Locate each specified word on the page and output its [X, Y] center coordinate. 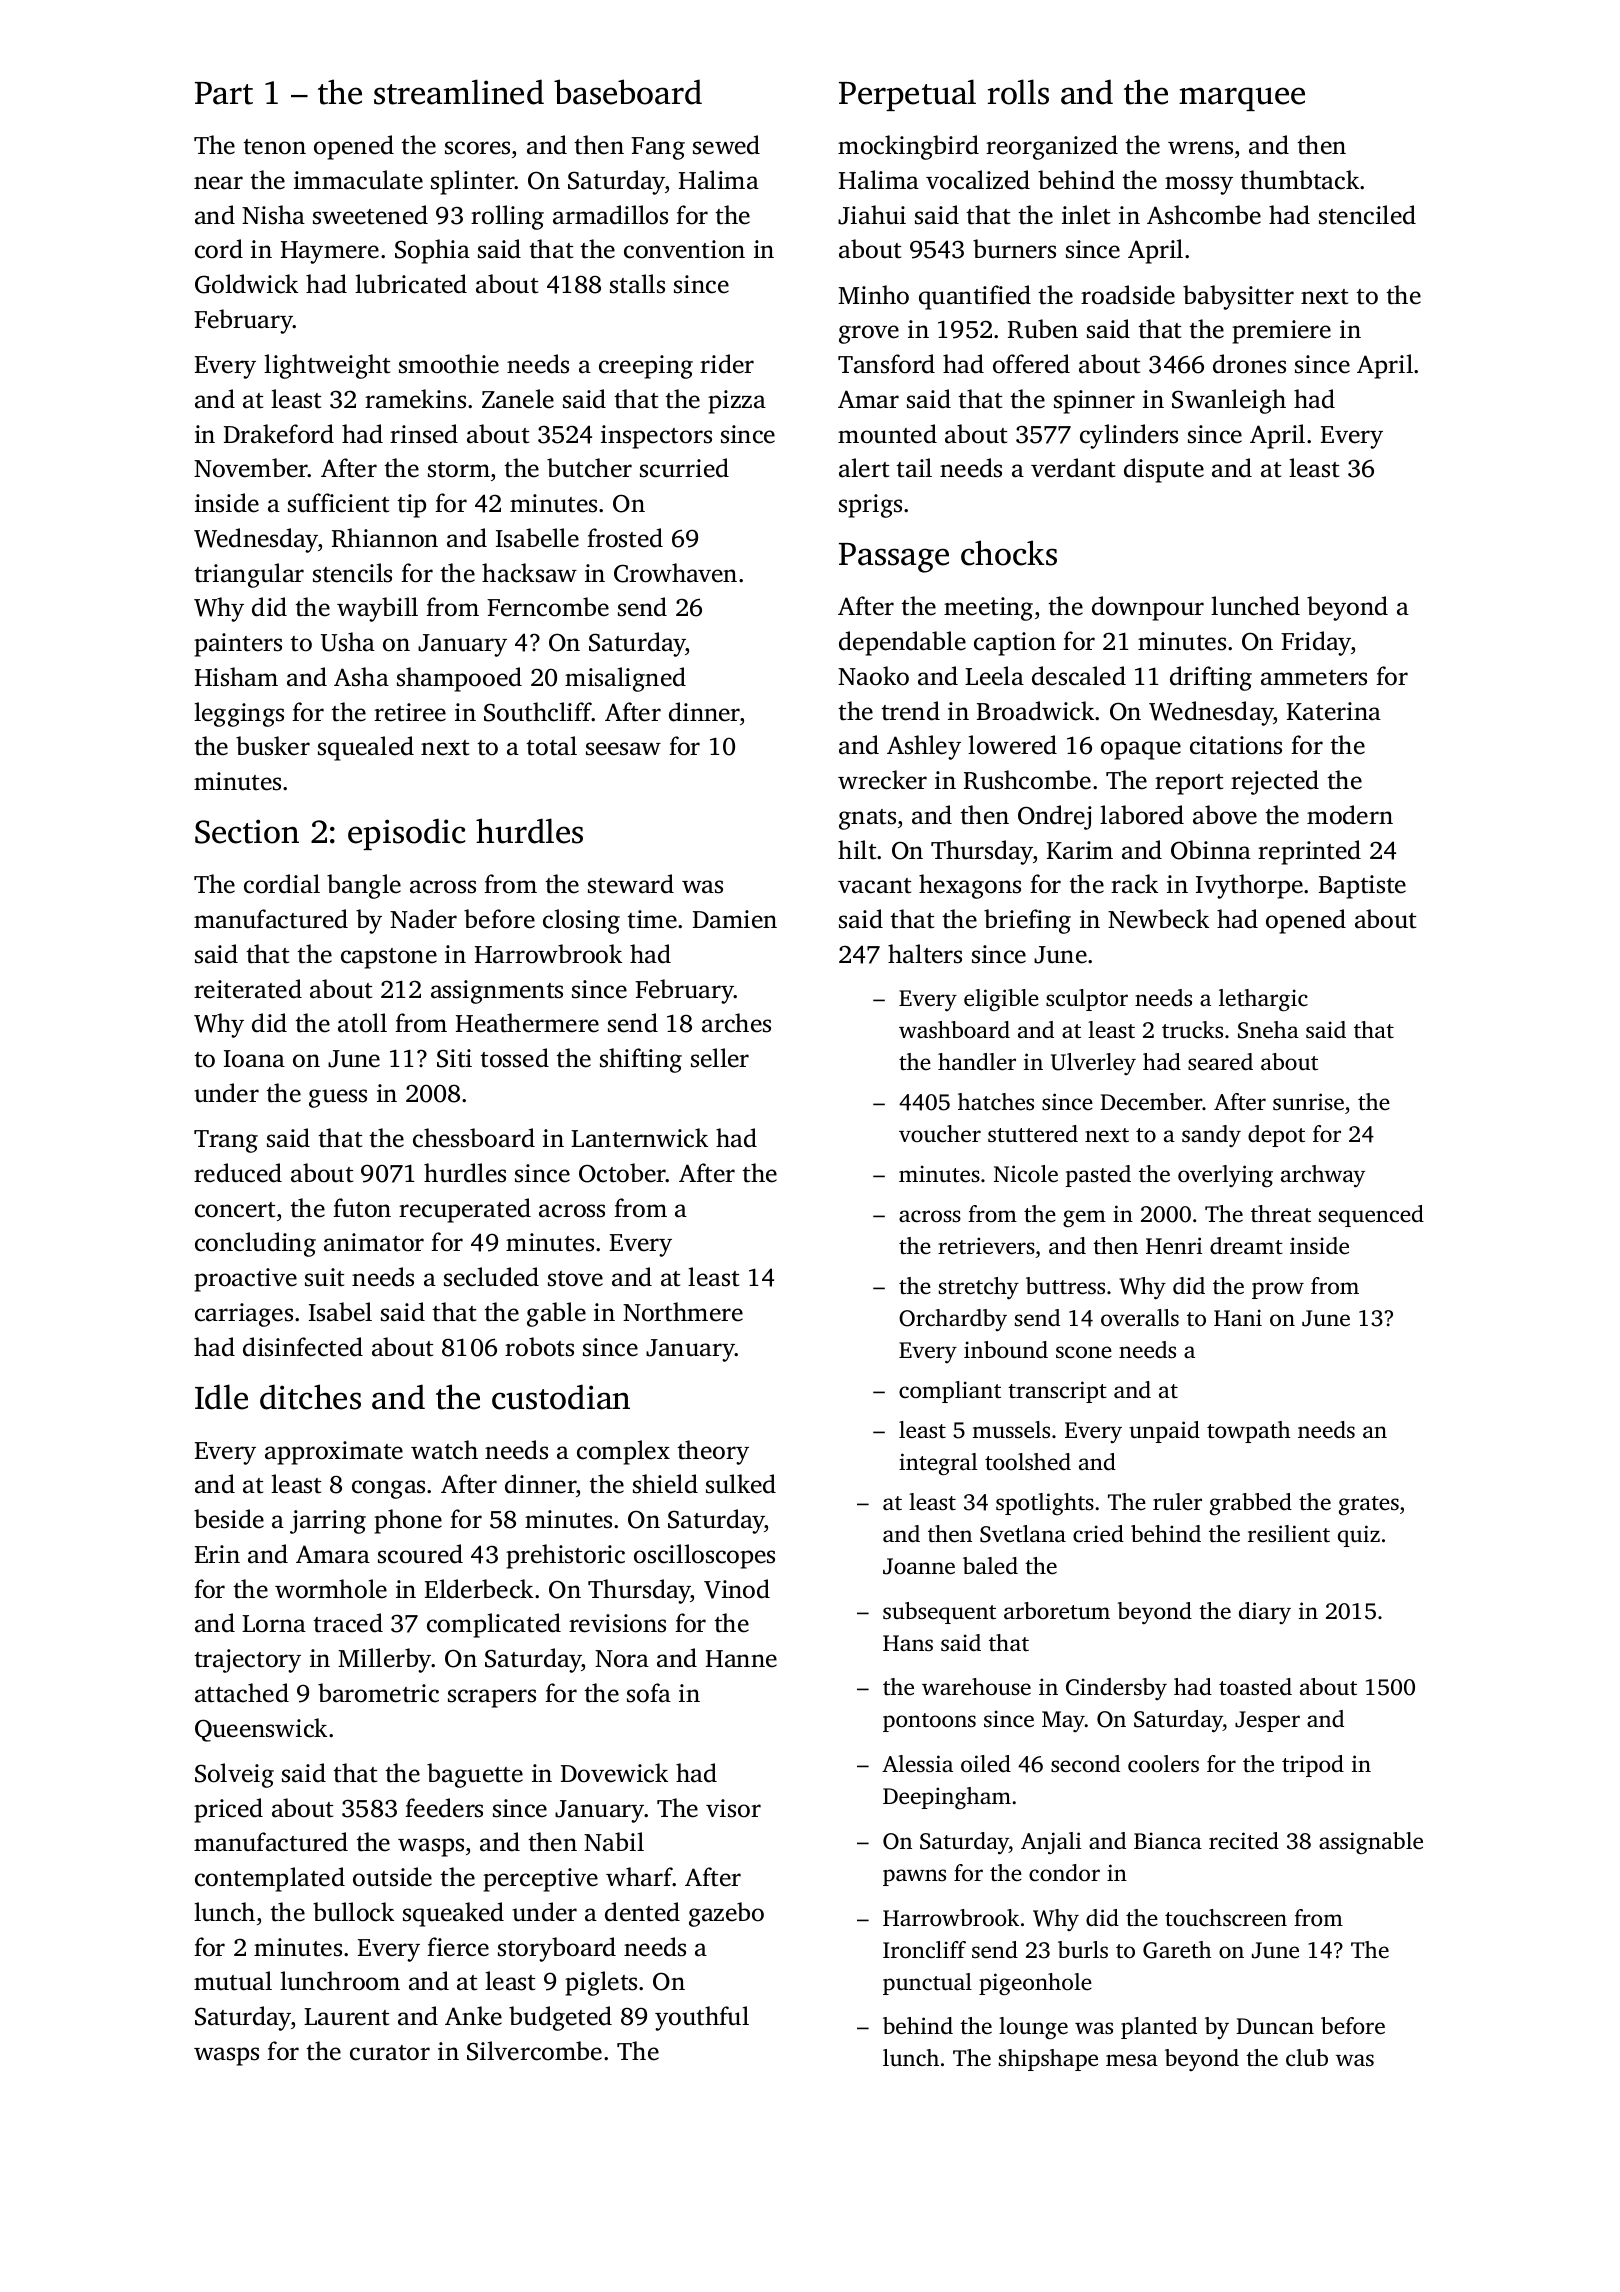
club [1307, 2058]
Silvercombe [534, 2051]
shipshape [1048, 2060]
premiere [1281, 332]
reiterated [248, 989]
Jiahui [872, 215]
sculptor [1087, 1000]
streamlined [459, 92]
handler [977, 1062]
